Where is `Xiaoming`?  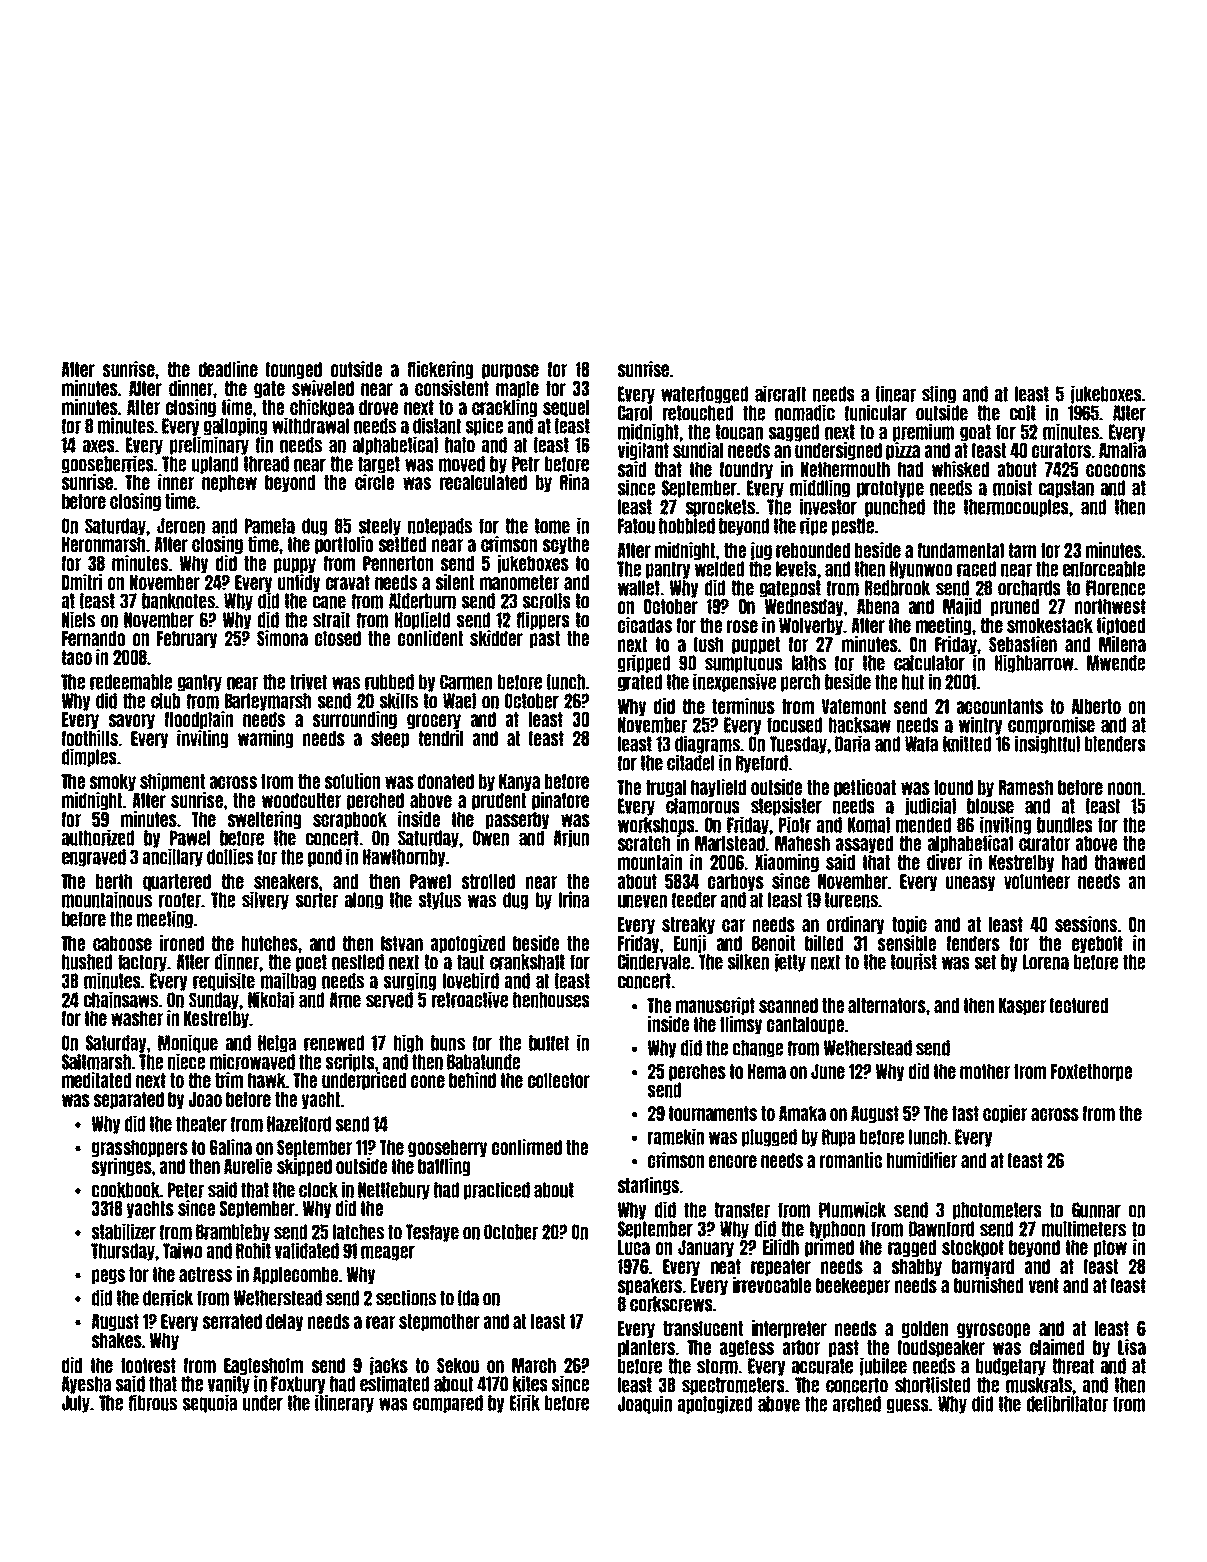
Xiaoming is located at coordinates (787, 863).
